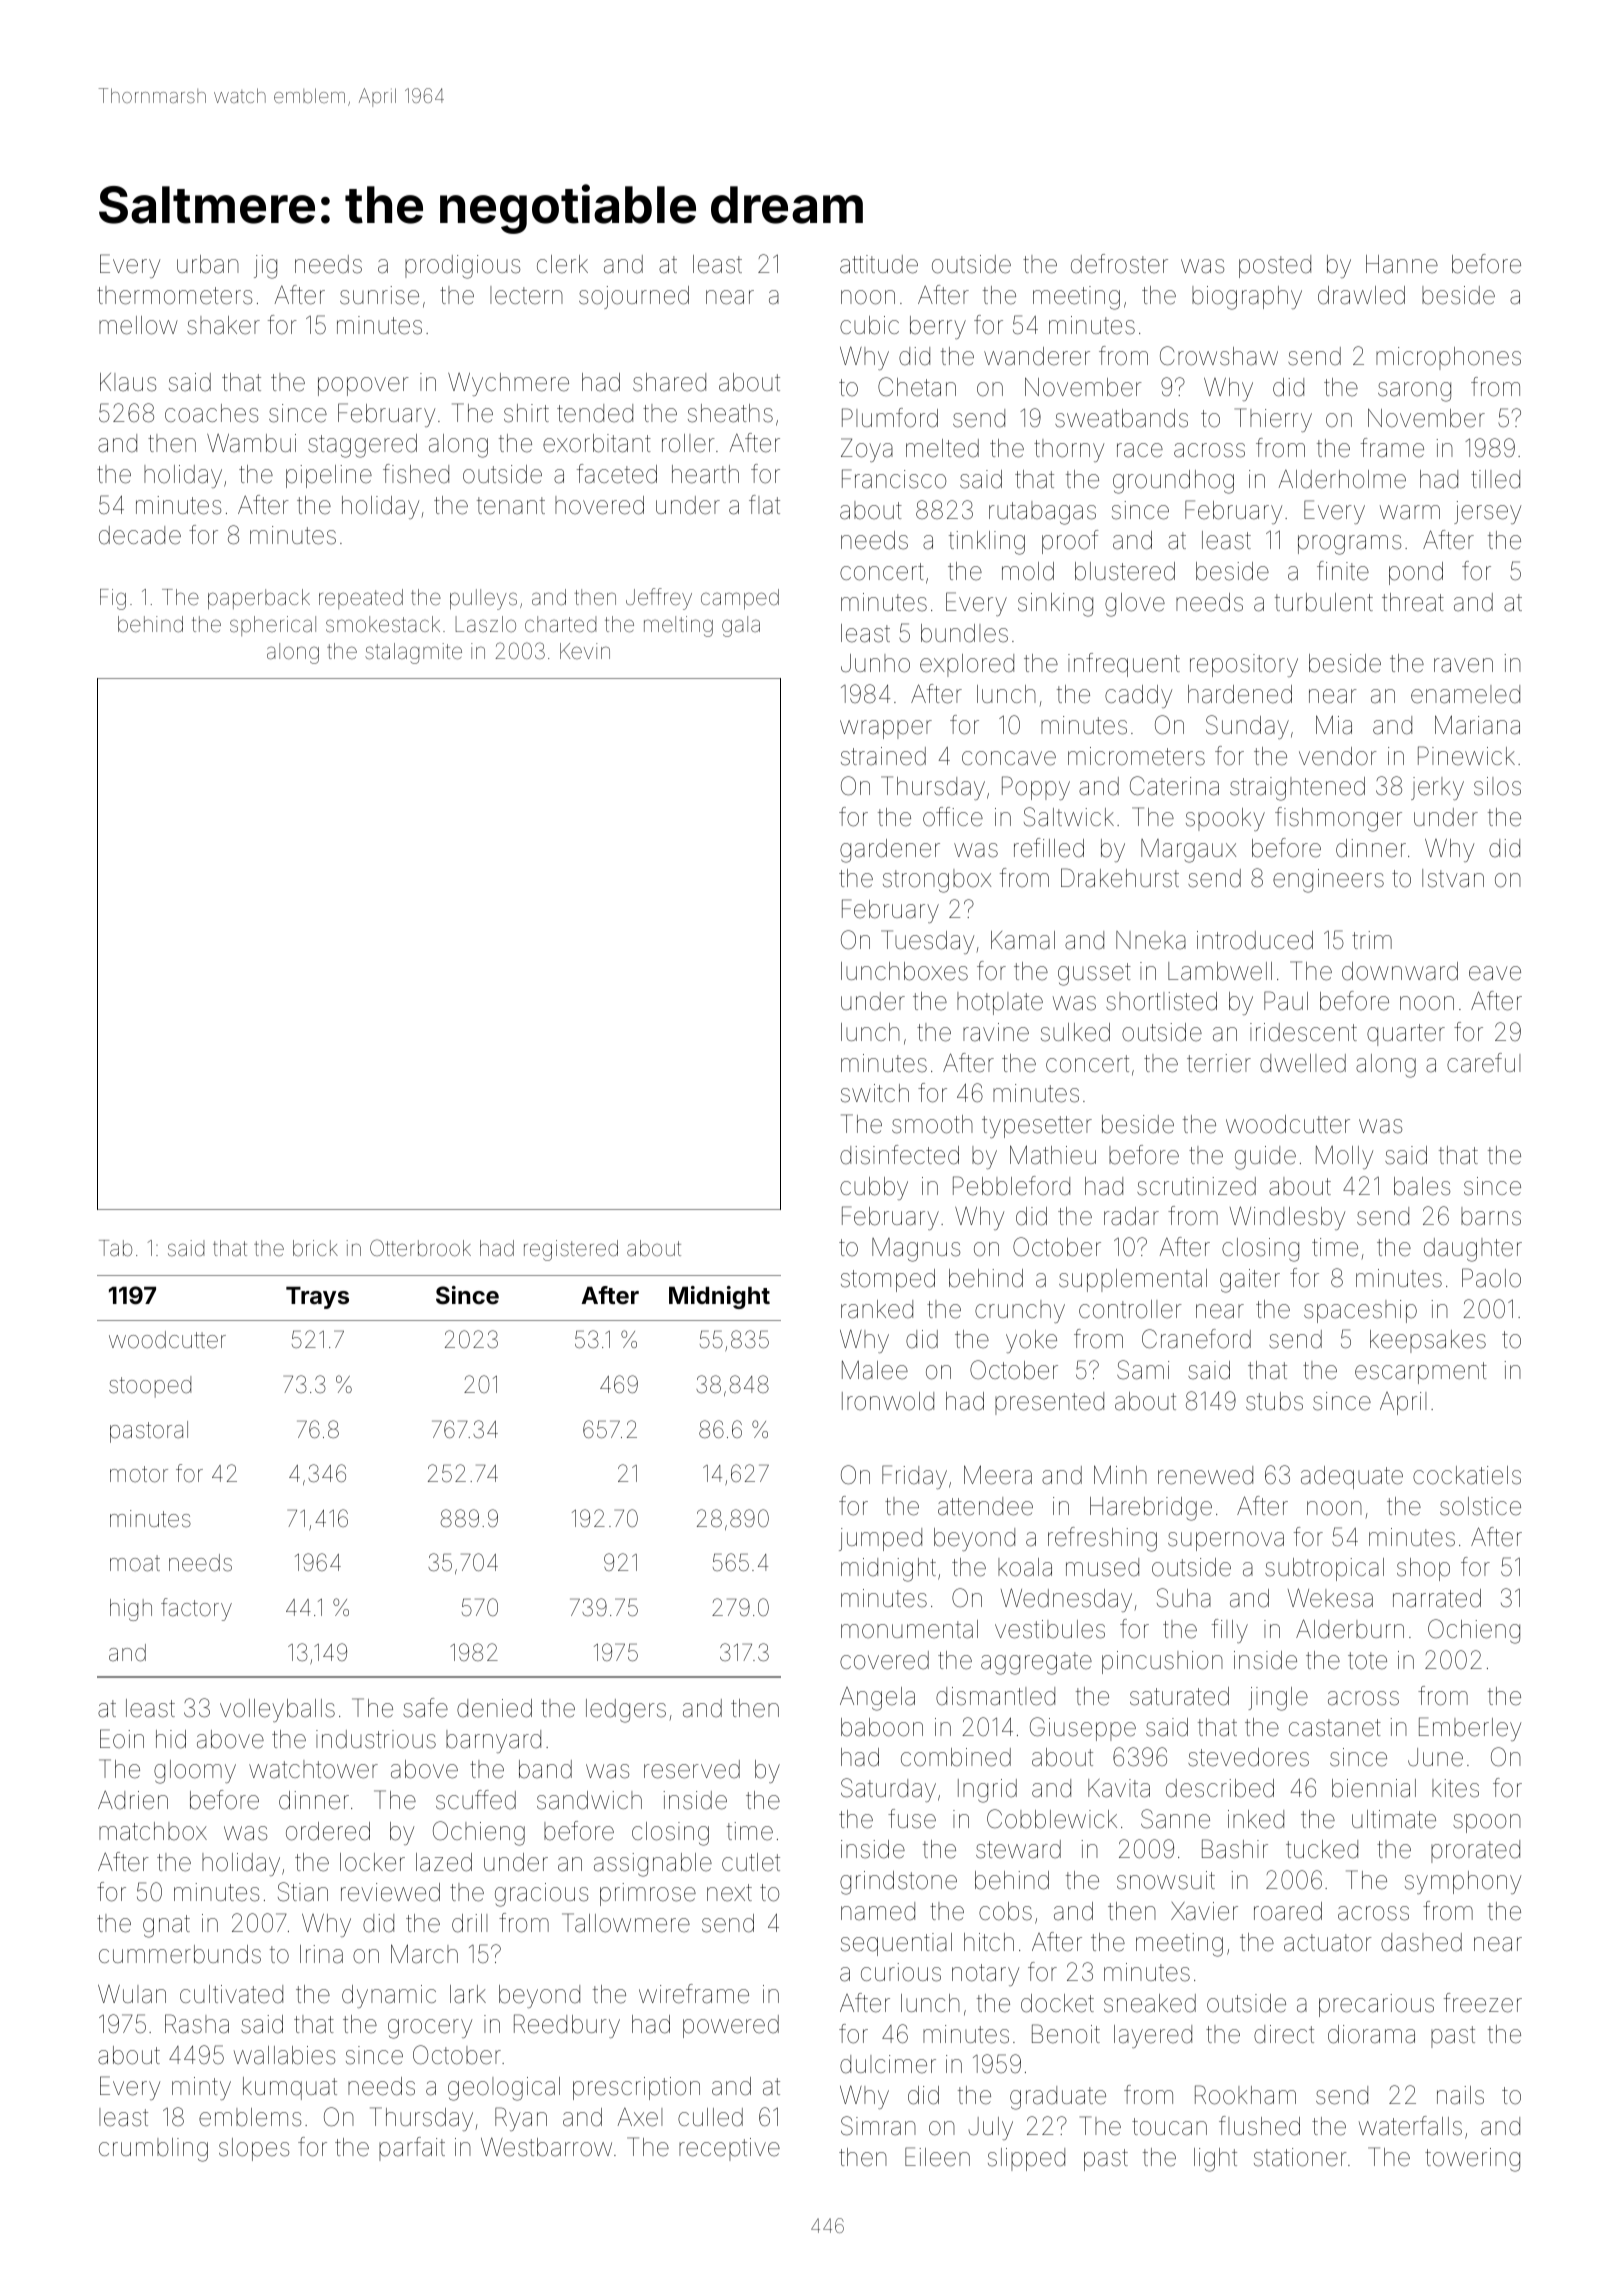 This screenshot has width=1620, height=2292. What do you see at coordinates (1472, 2160) in the screenshot?
I see `towering` at bounding box center [1472, 2160].
